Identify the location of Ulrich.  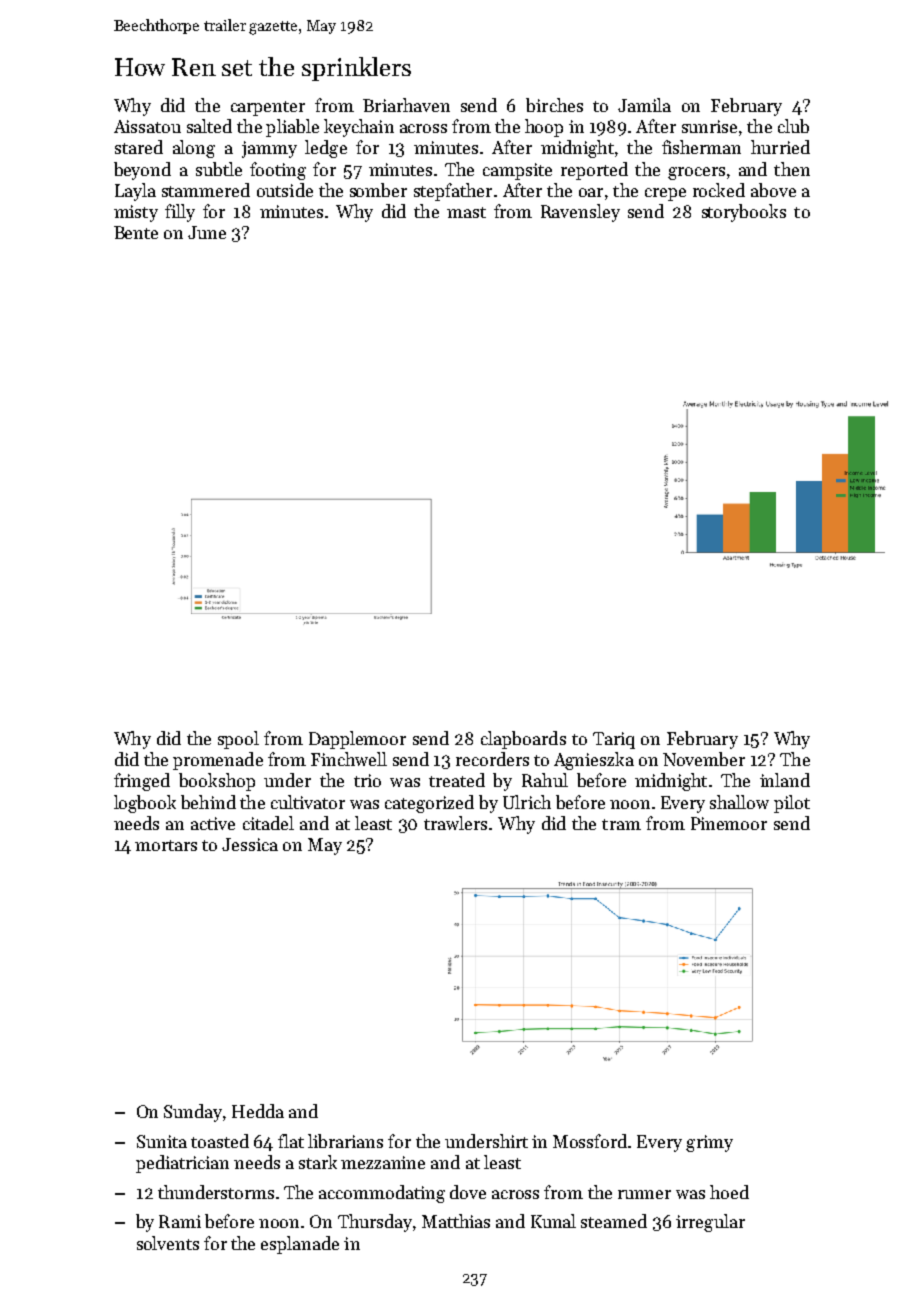
(527, 802).
